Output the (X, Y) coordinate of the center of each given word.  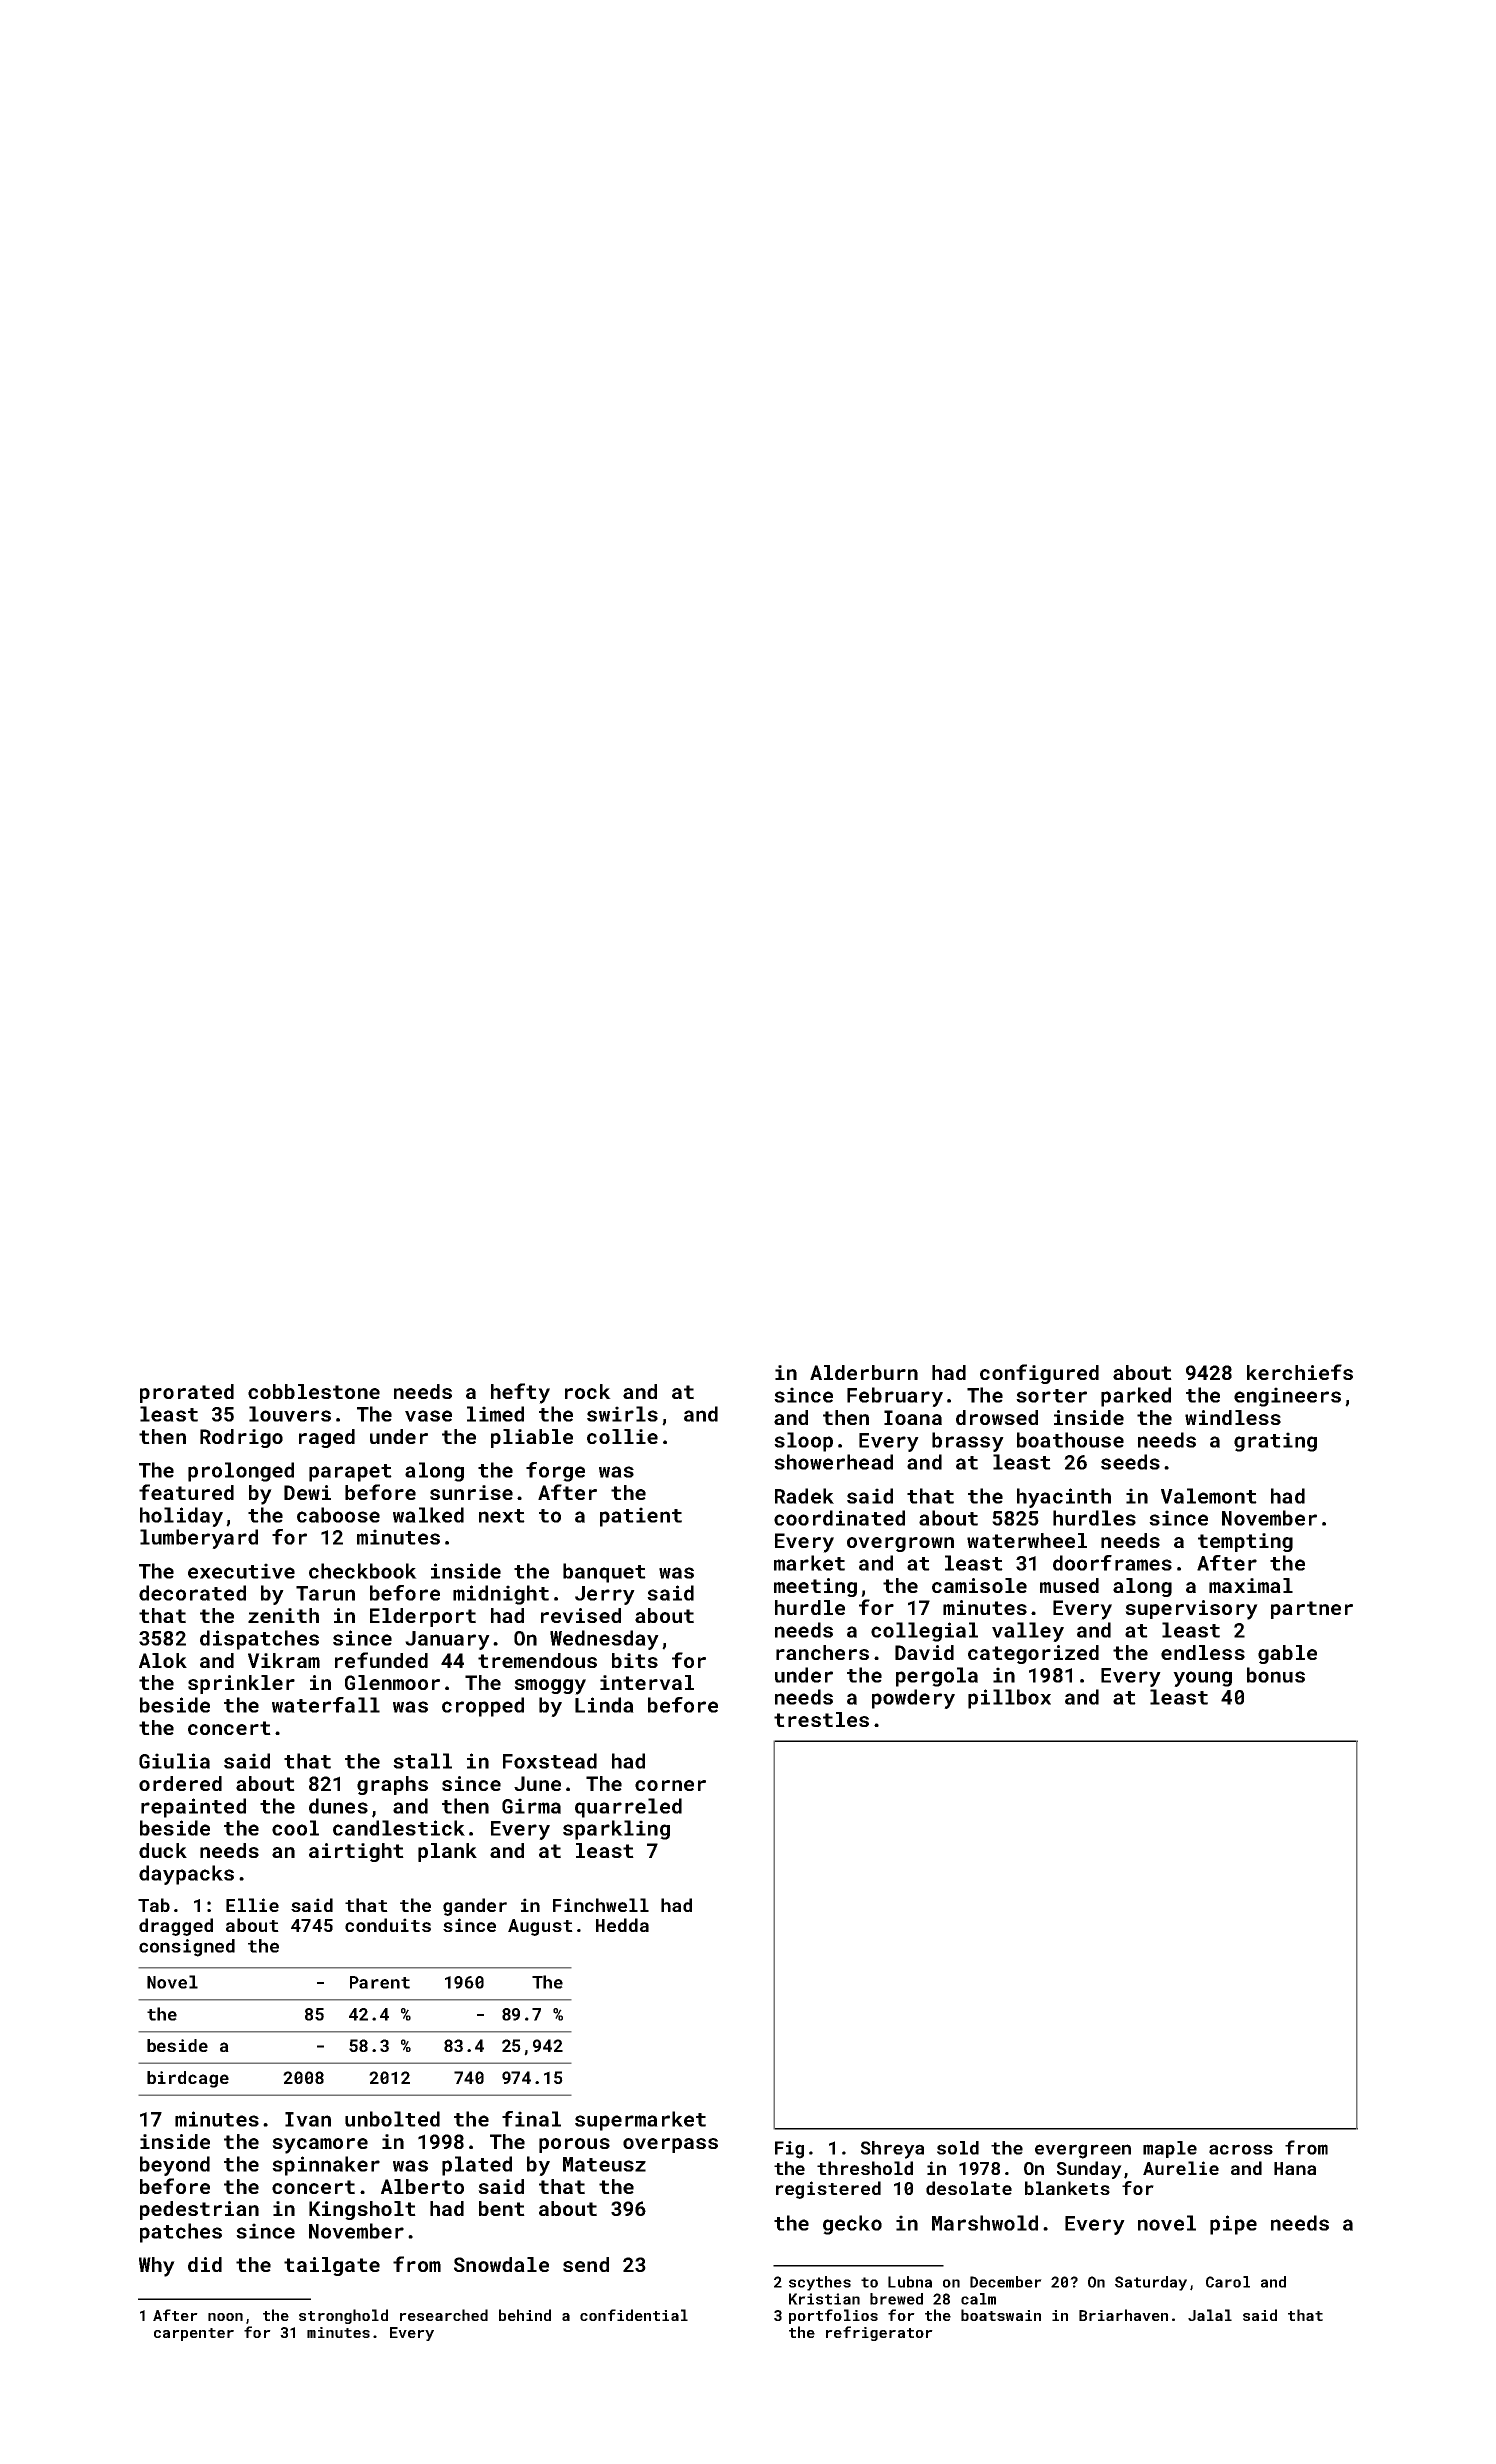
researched (444, 2315)
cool (295, 1828)
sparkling (616, 1830)
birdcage (188, 2079)
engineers (1287, 1397)
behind (525, 2315)
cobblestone (314, 1391)
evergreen (1083, 2151)
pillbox (1009, 1699)
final (531, 2119)
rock (588, 1391)
